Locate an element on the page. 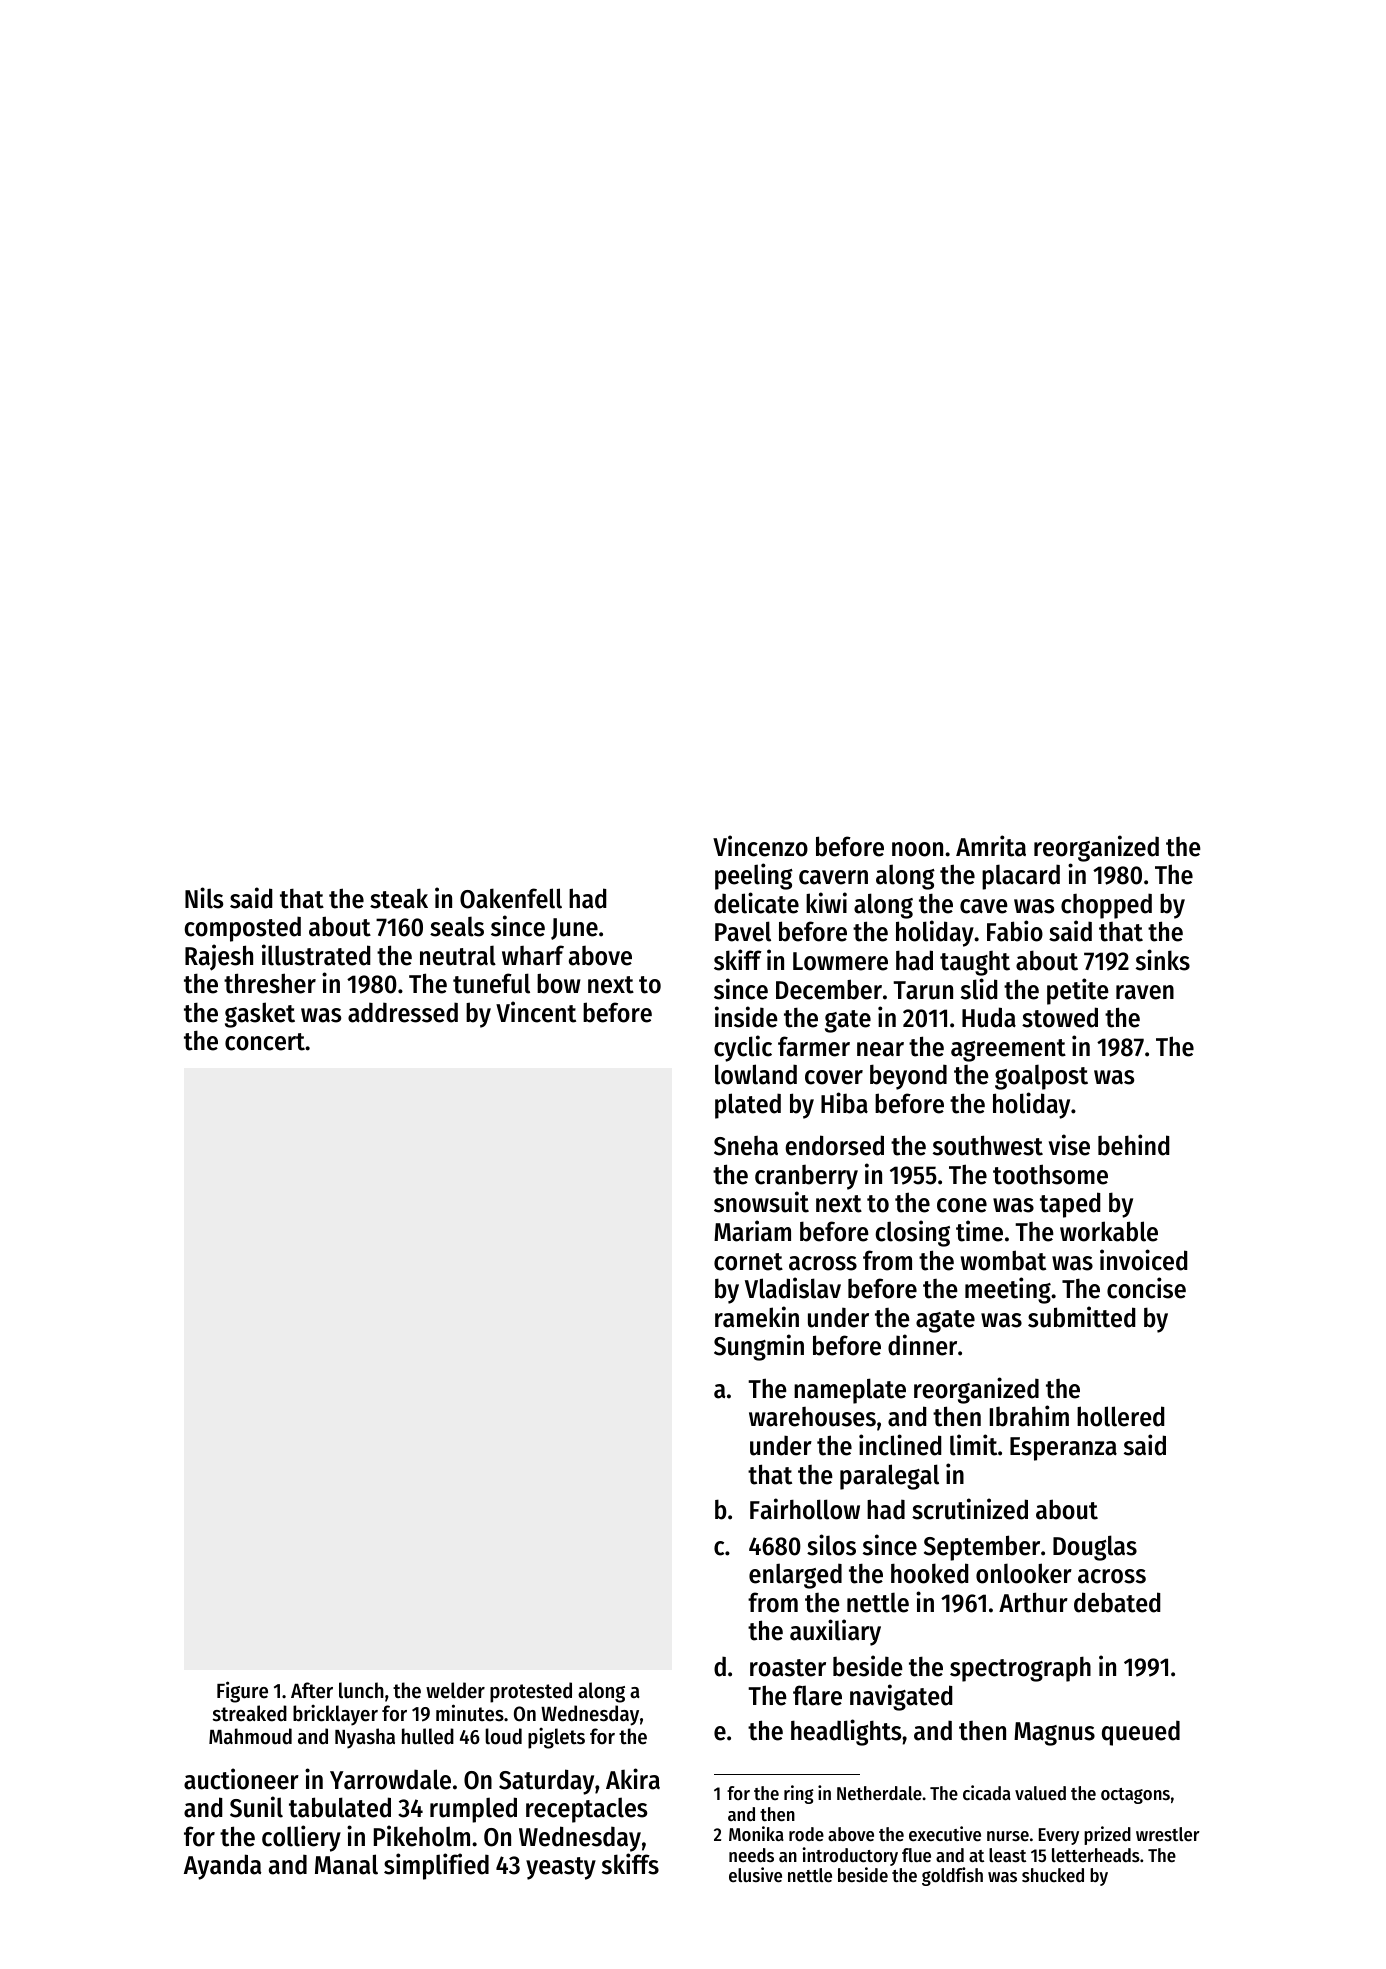 The width and height of the document is (1386, 1969). Esperanza is located at coordinates (1063, 1449).
